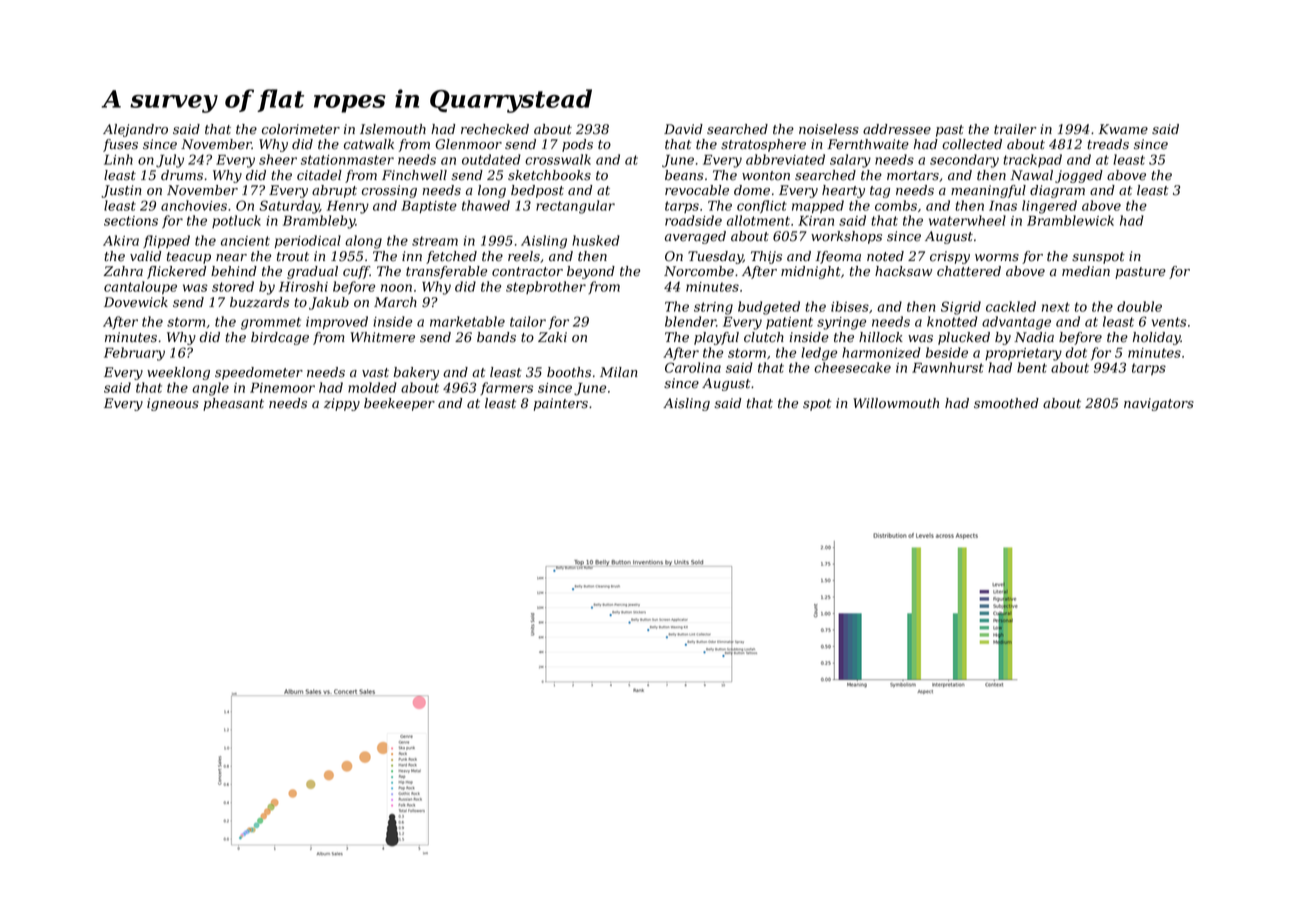  Describe the element at coordinates (135, 130) in the screenshot. I see `Alejandro` at that location.
